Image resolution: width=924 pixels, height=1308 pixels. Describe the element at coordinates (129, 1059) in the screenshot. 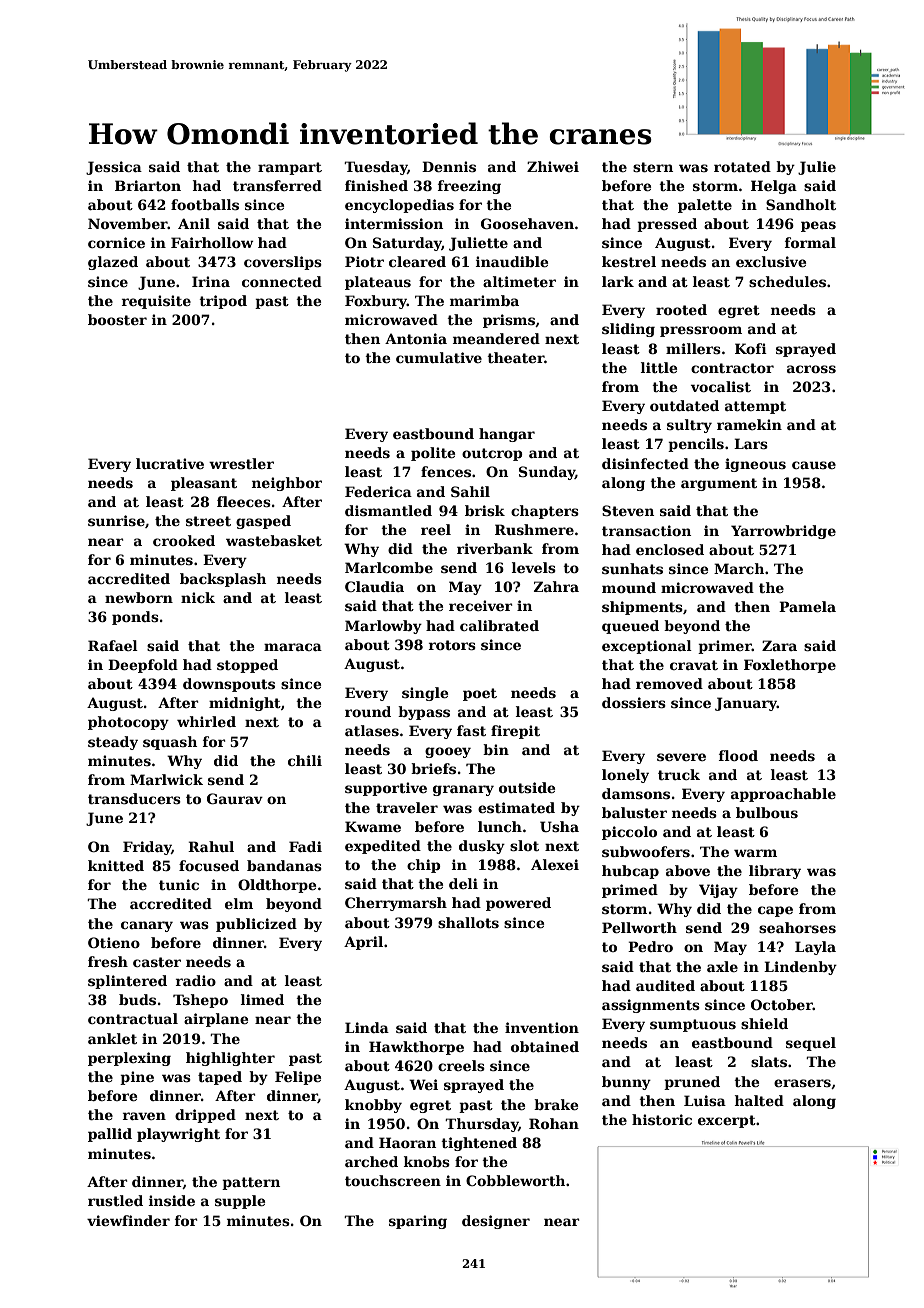

I see `perplexing` at that location.
